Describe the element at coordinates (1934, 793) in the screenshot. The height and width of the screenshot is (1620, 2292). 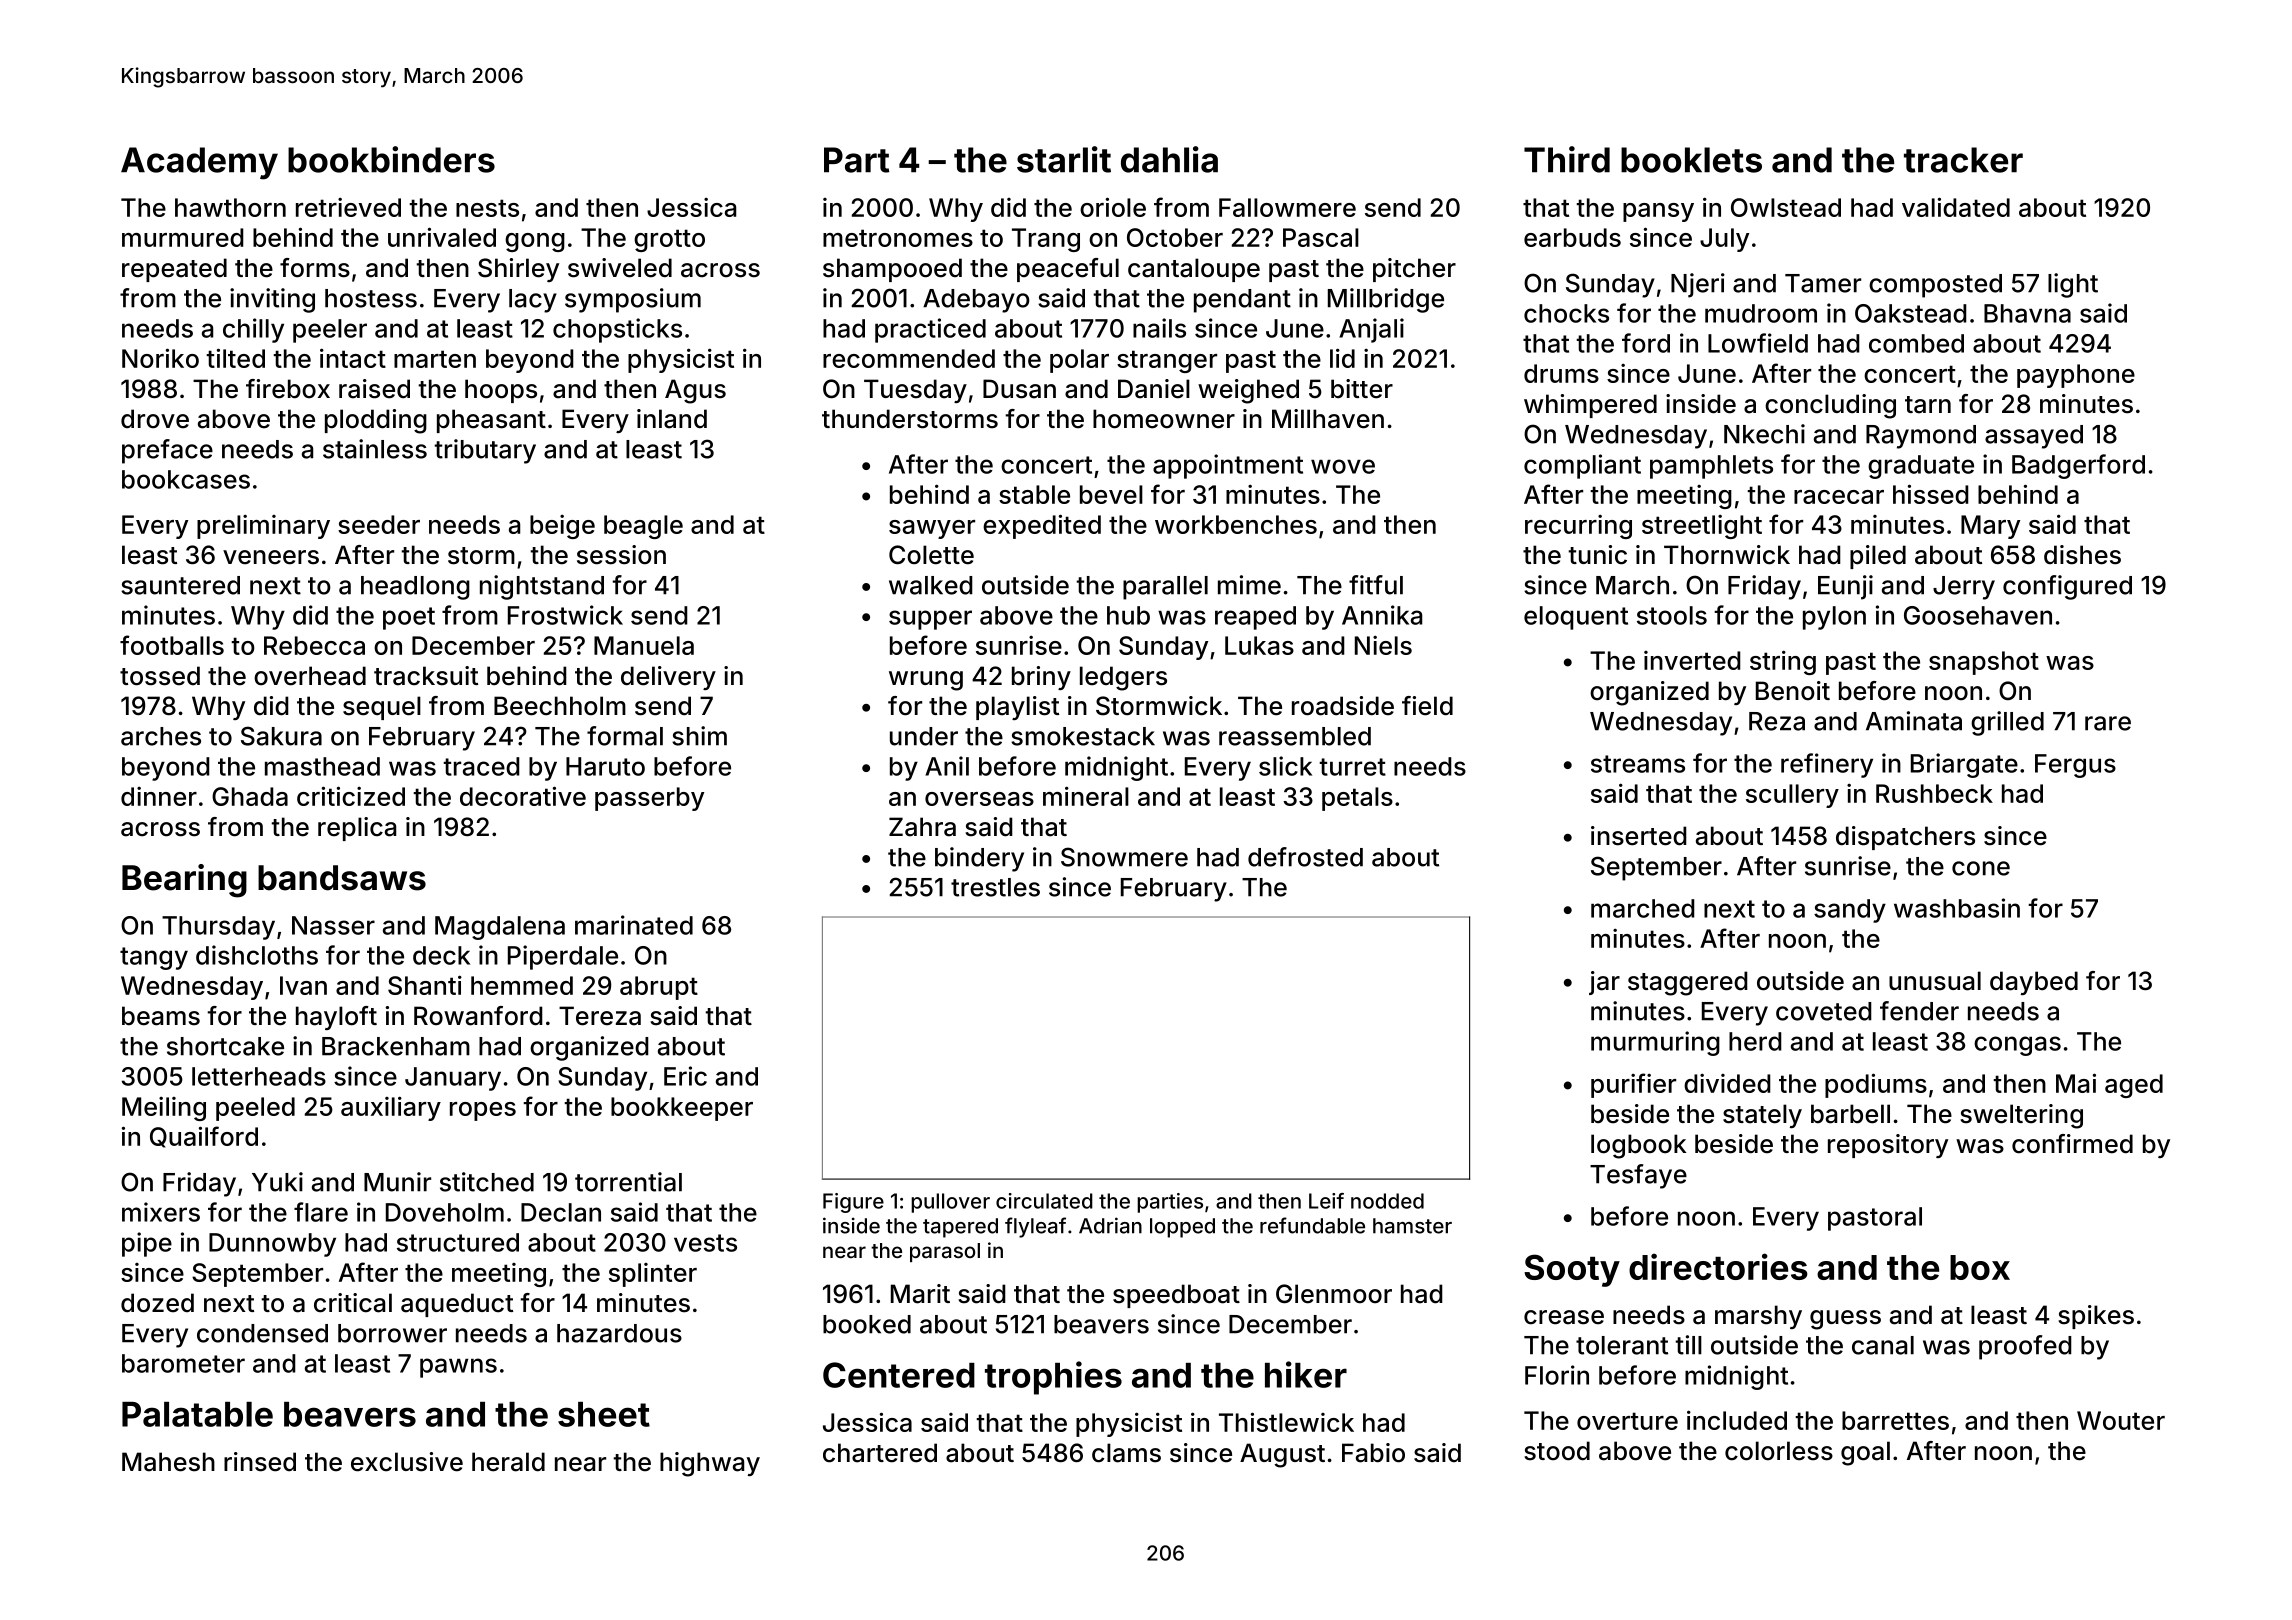
I see `Rushbeck` at that location.
